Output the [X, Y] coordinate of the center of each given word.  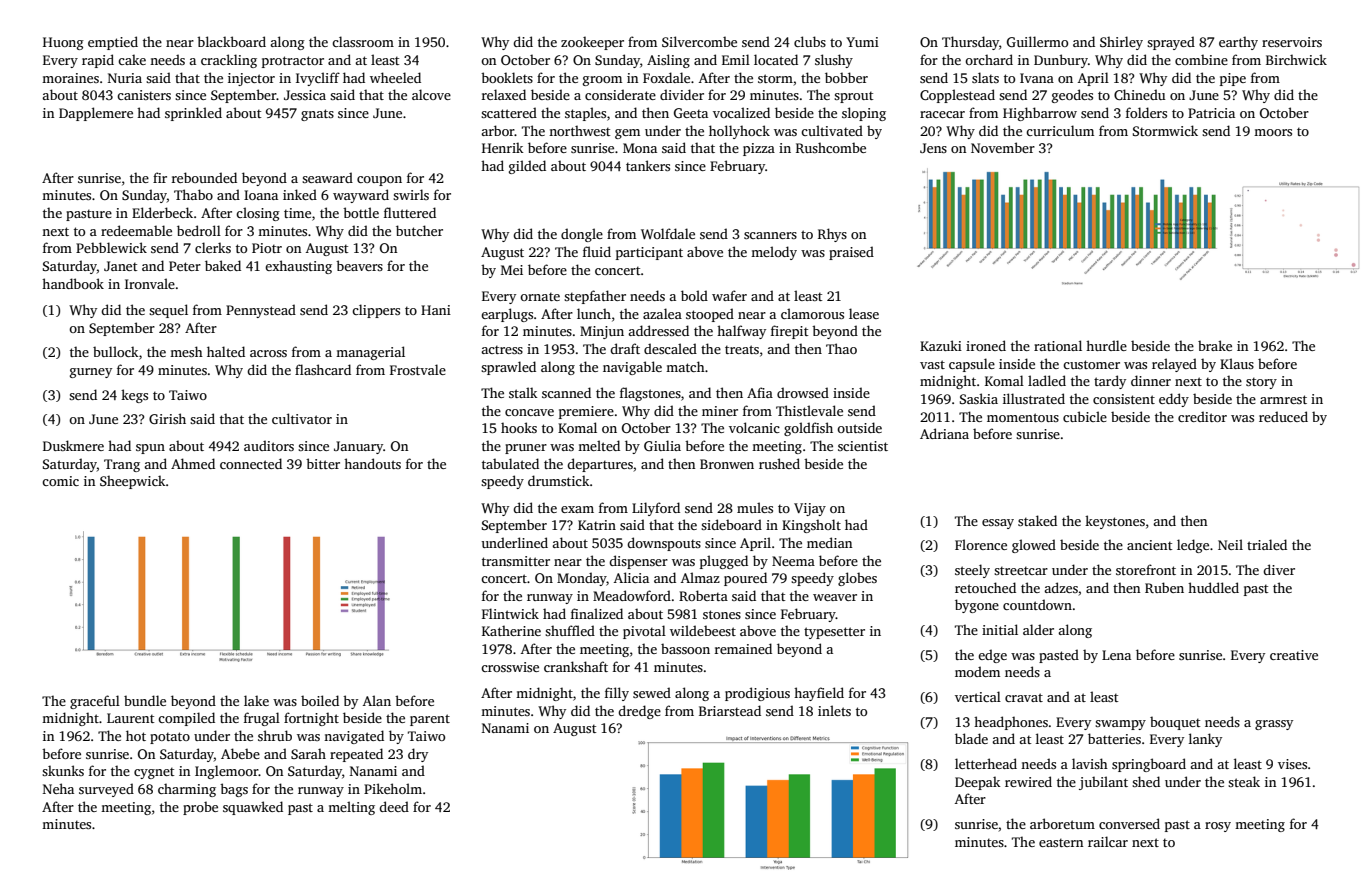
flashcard [323, 369]
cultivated [832, 130]
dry [418, 755]
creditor [1202, 416]
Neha [58, 788]
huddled [1213, 587]
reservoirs [1292, 42]
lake [256, 700]
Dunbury [1061, 61]
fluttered [410, 212]
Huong [63, 43]
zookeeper [592, 43]
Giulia [662, 445]
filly [617, 694]
